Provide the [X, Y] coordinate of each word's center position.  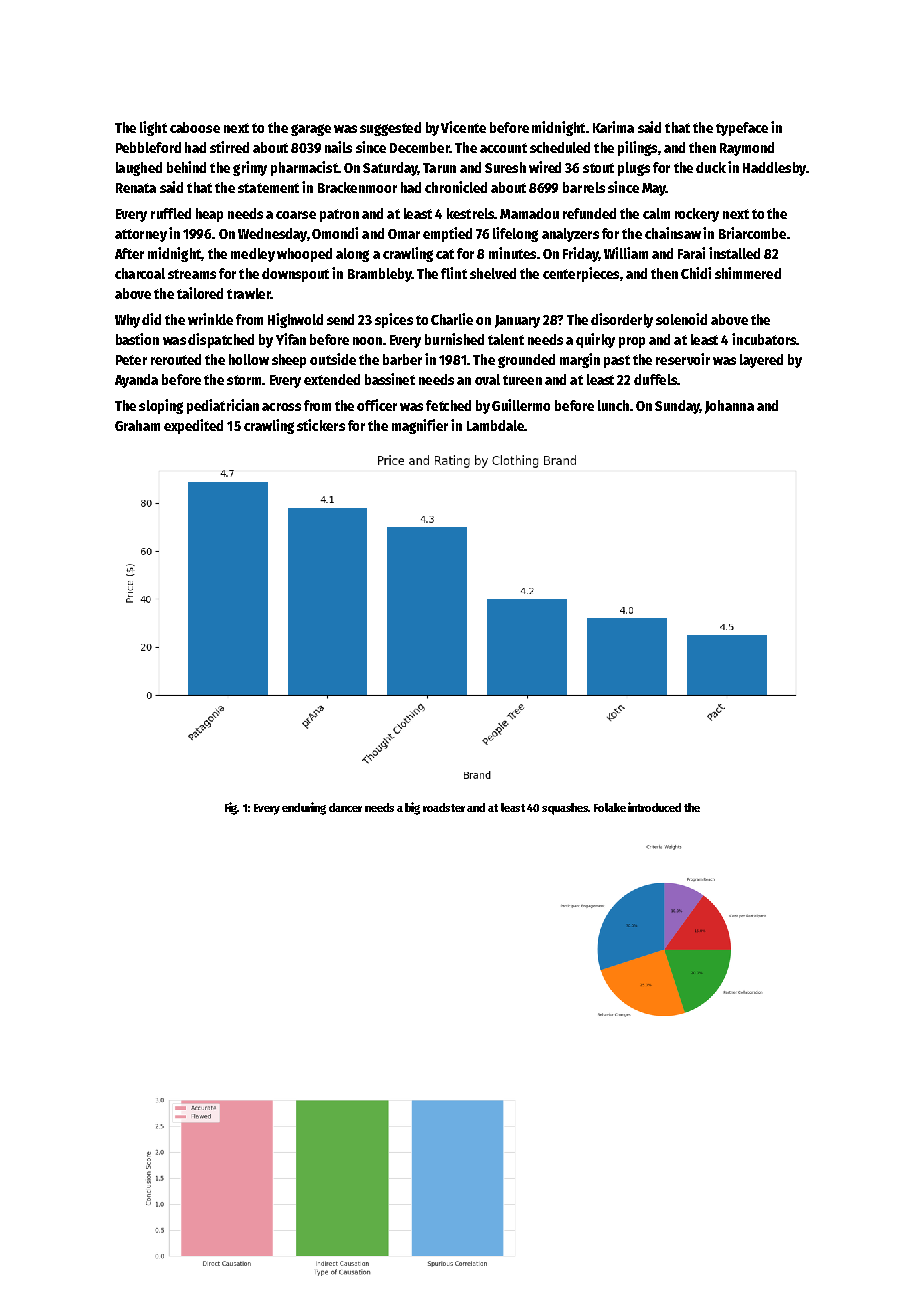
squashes [565, 809]
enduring [304, 808]
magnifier [420, 426]
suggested [390, 129]
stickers [321, 425]
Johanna [729, 407]
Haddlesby [774, 169]
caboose [195, 127]
